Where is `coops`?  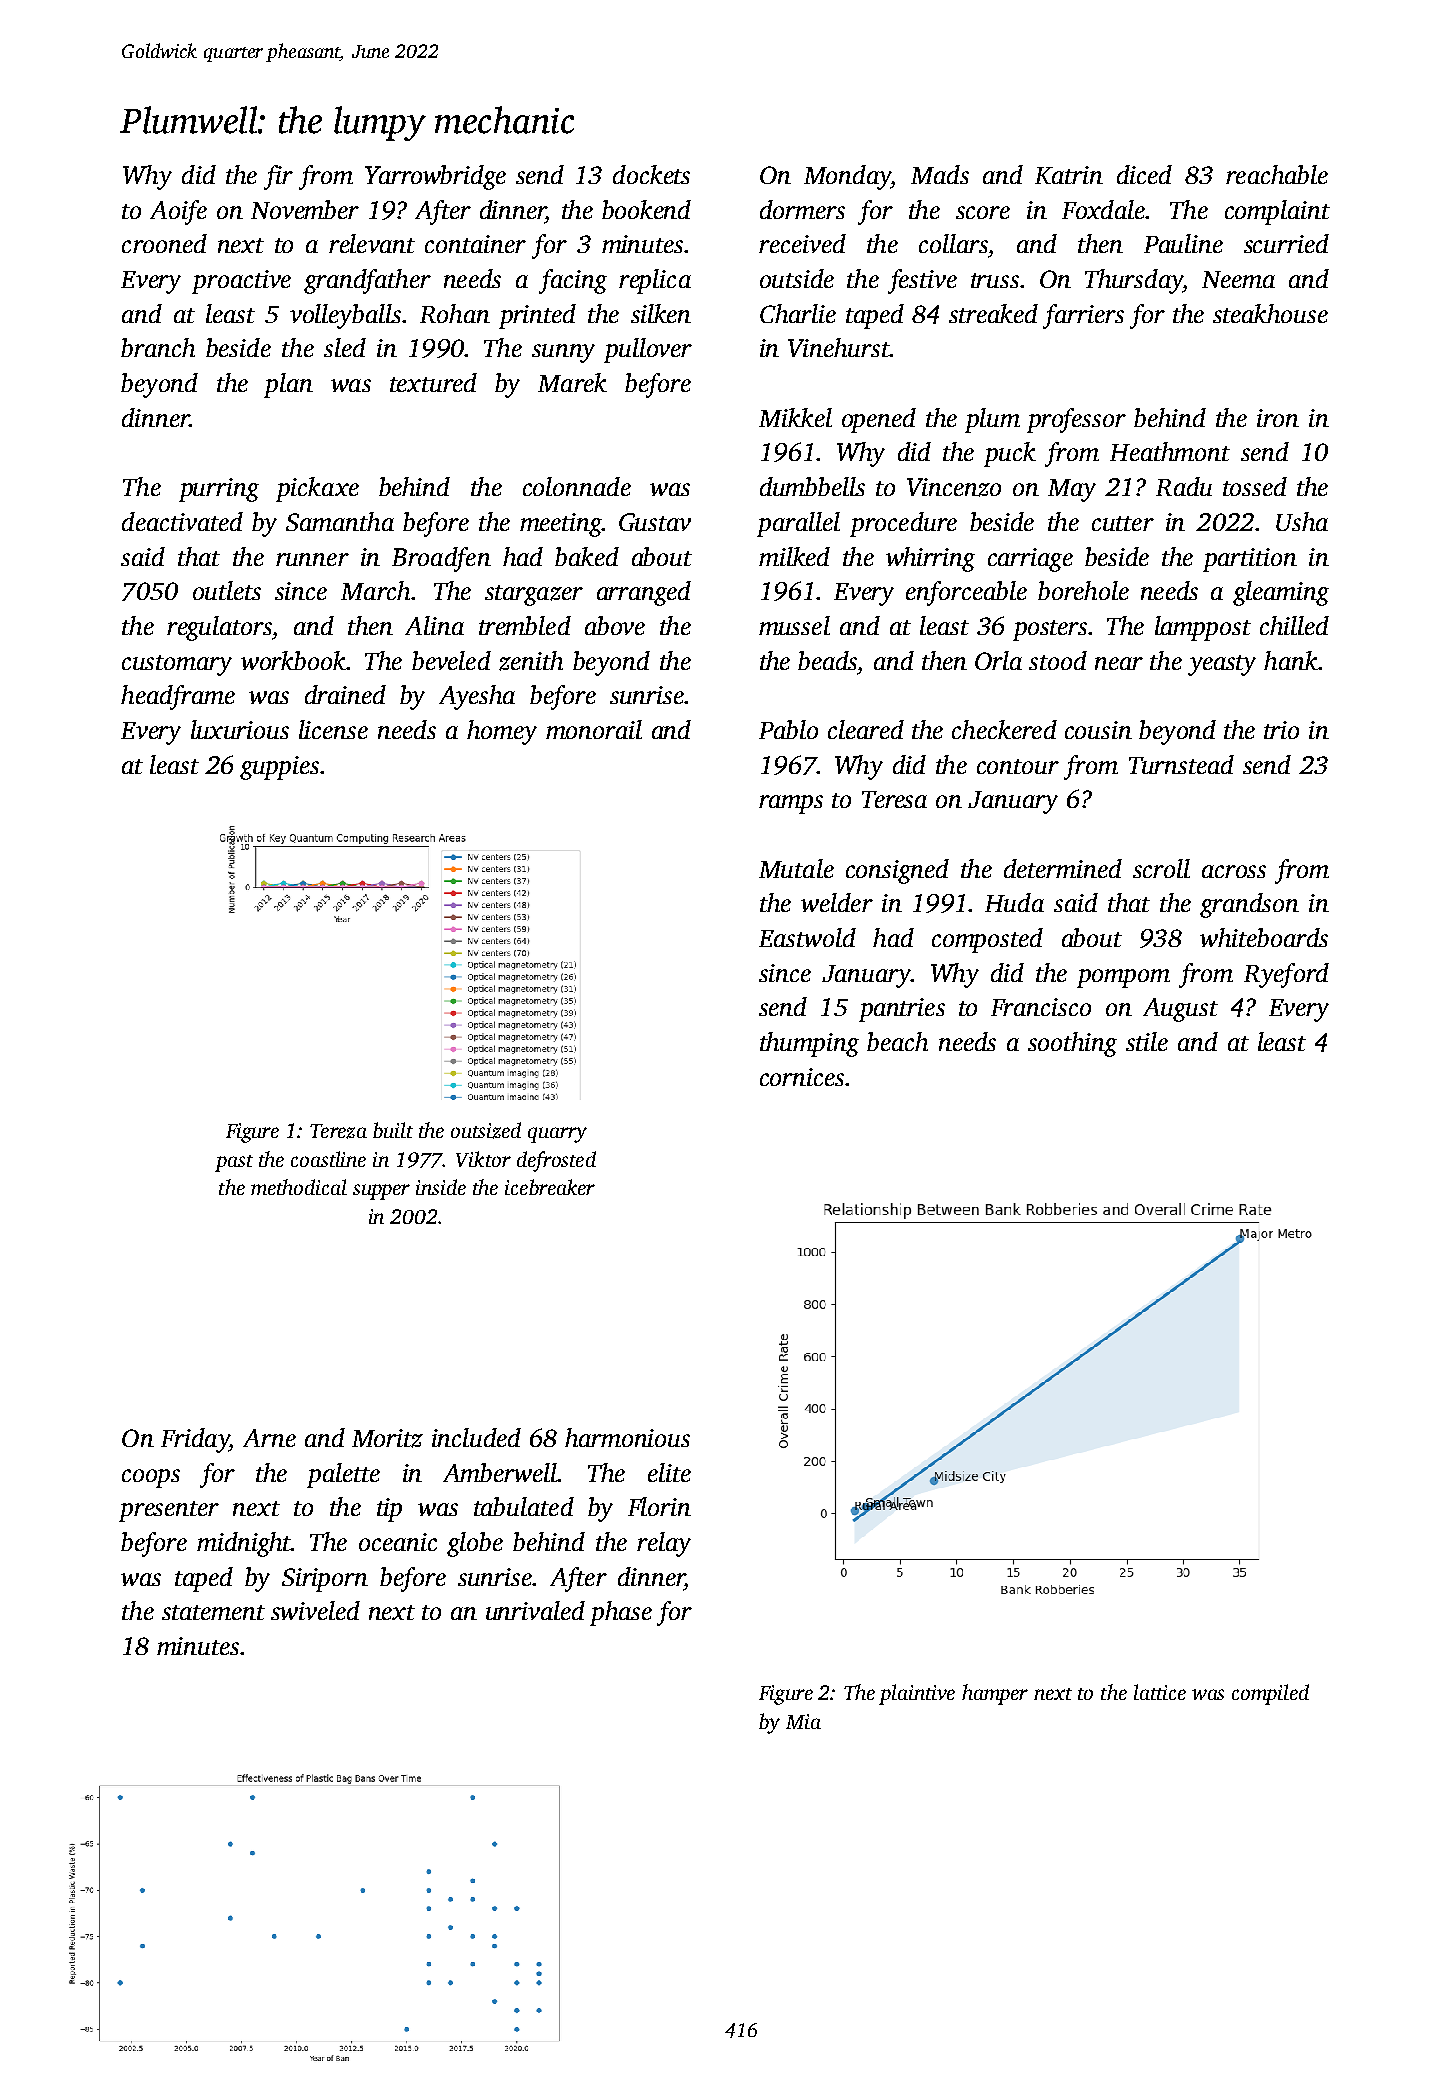
coops is located at coordinates (151, 1478).
